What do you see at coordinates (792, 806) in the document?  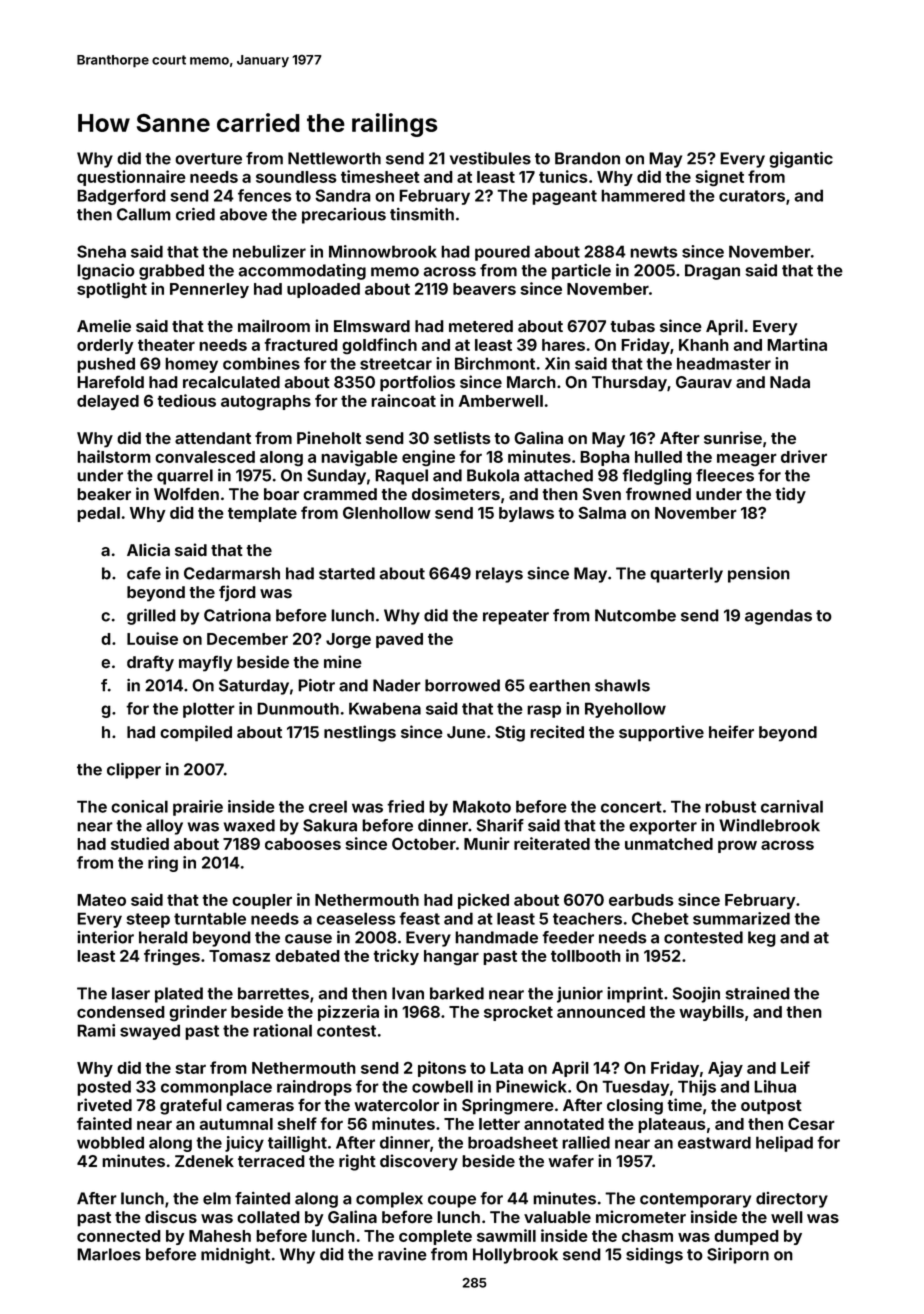 I see `carnival` at bounding box center [792, 806].
